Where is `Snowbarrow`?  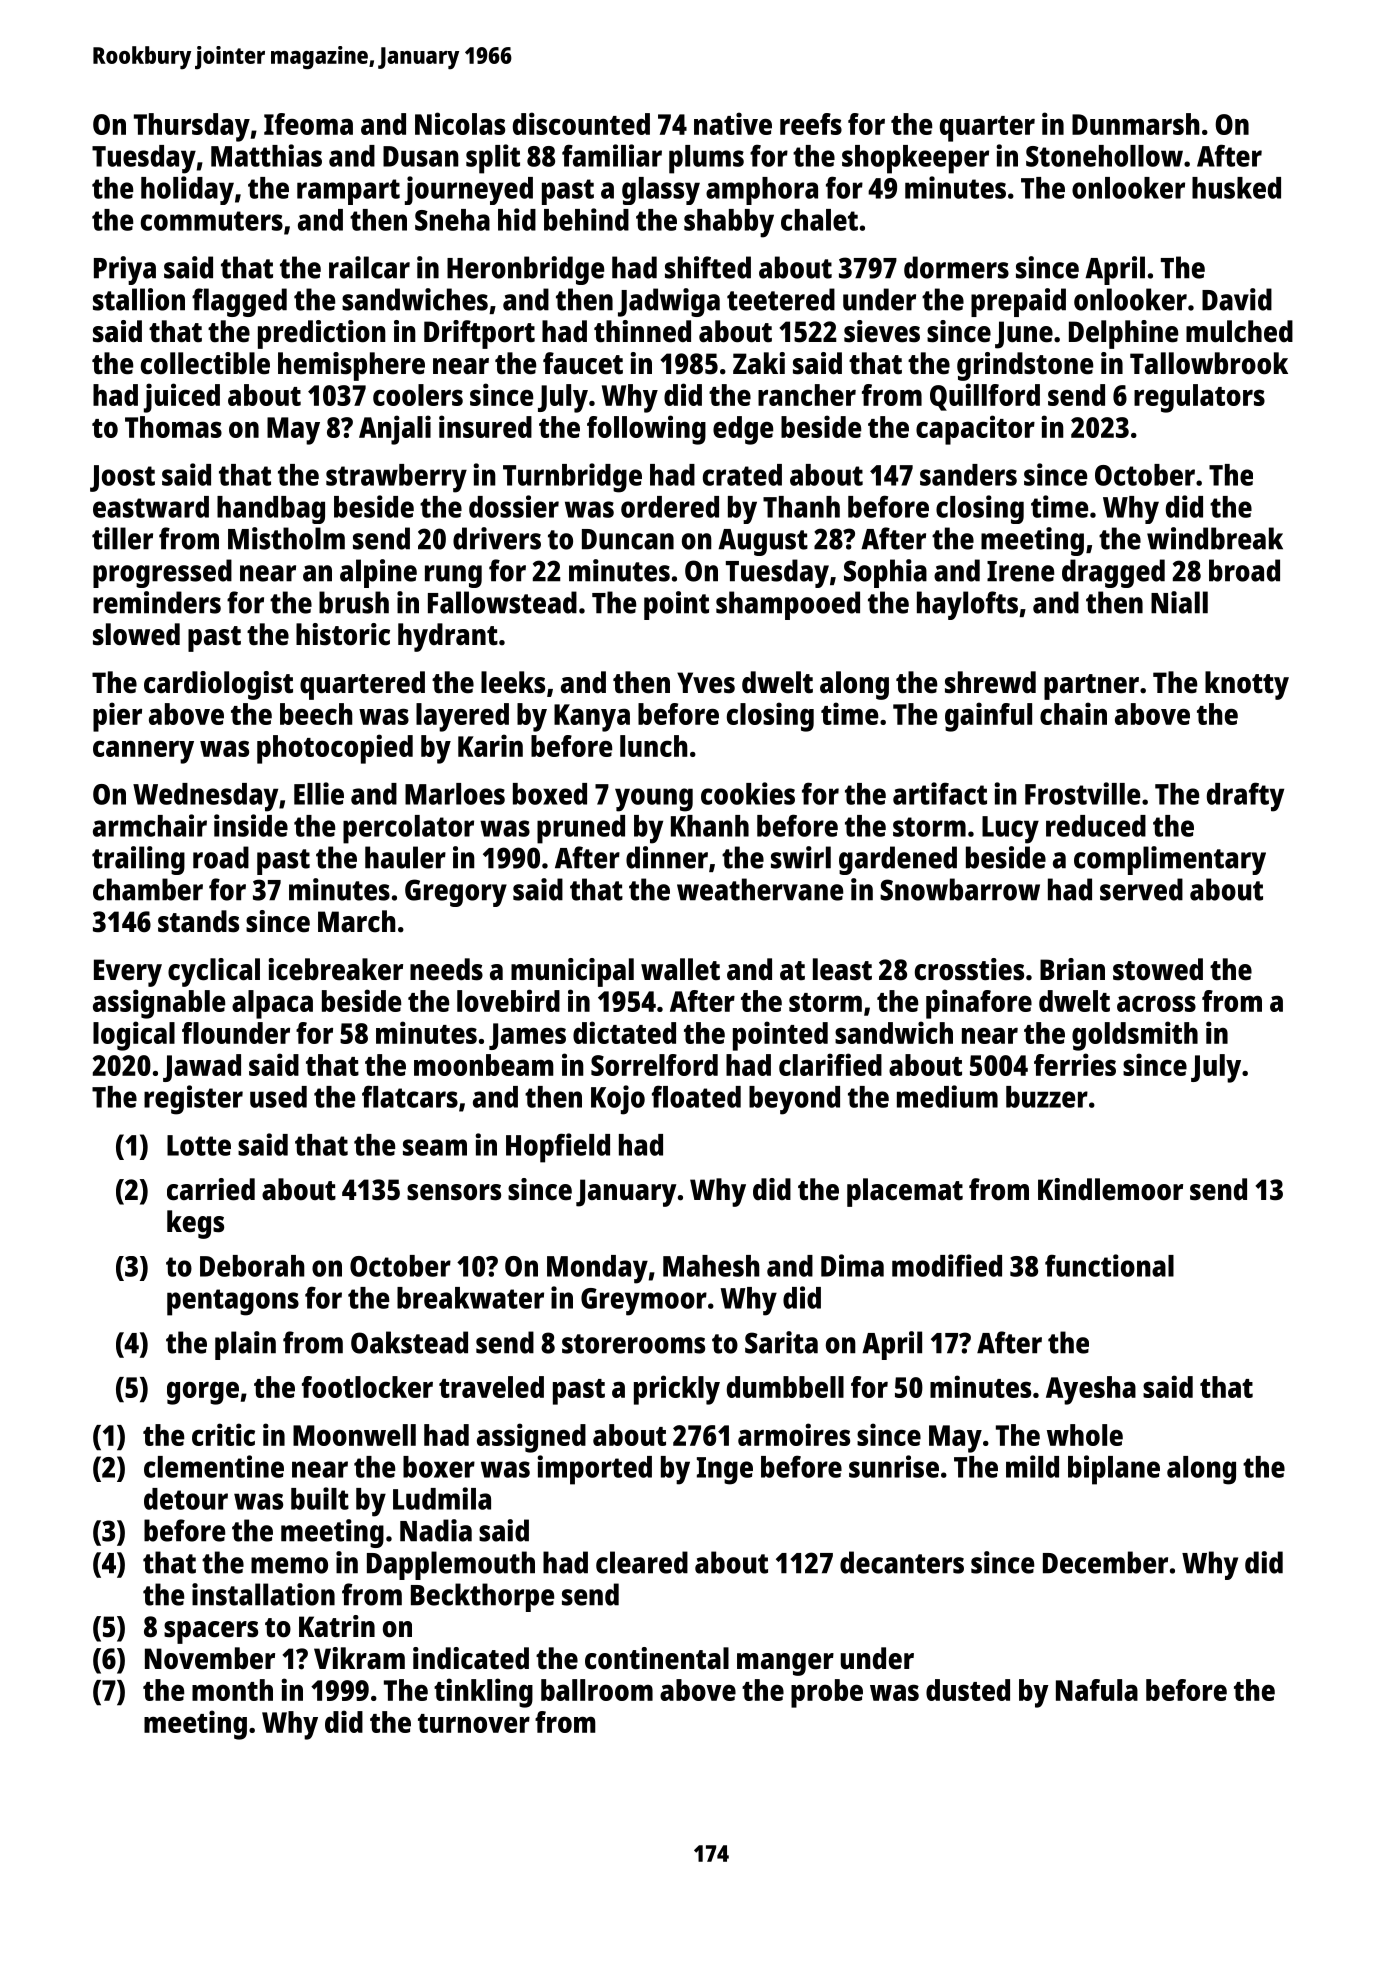
Snowbarrow is located at coordinates (960, 889).
